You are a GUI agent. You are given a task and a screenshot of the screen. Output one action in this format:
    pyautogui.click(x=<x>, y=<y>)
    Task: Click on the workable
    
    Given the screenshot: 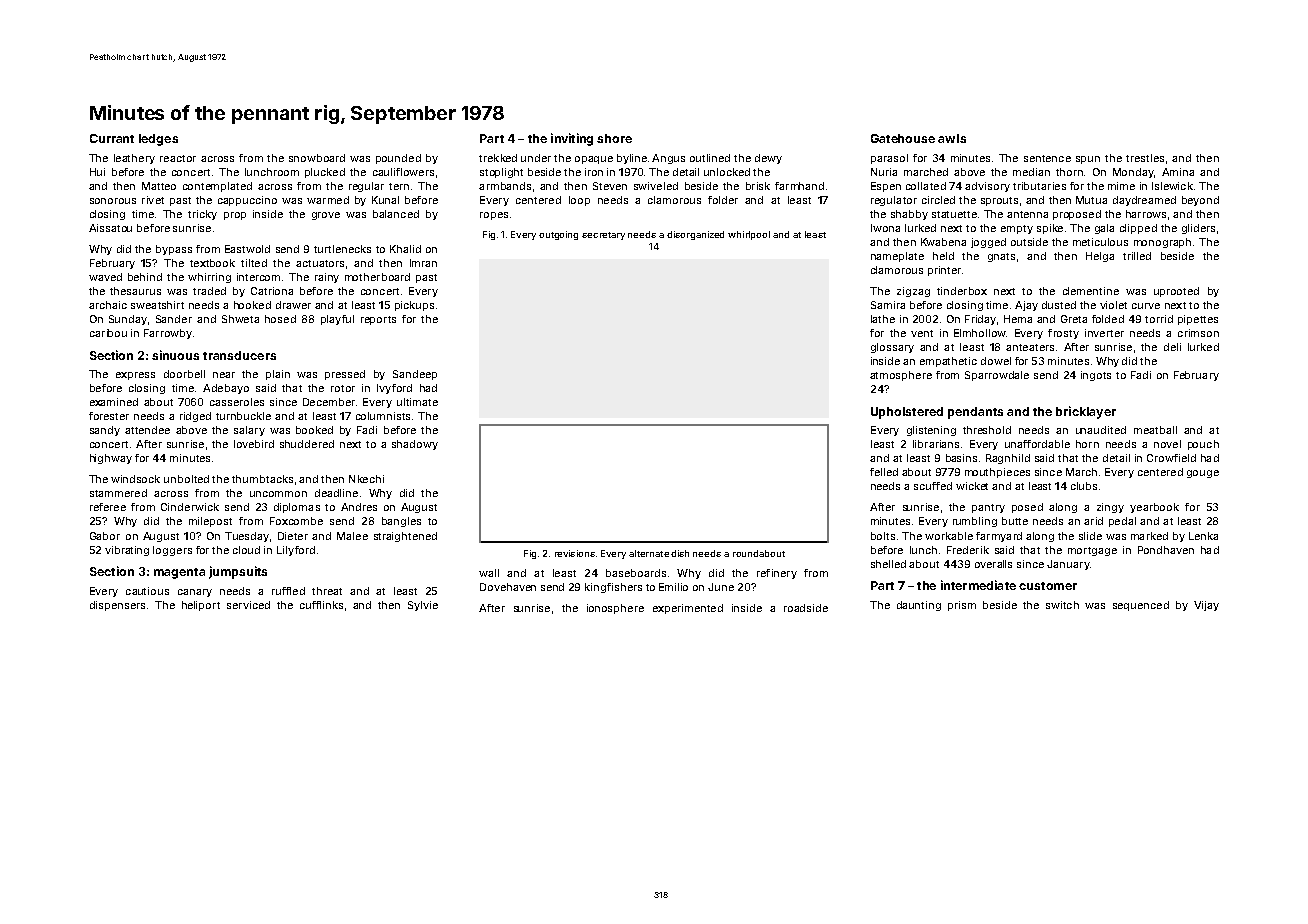 What is the action you would take?
    pyautogui.click(x=949, y=536)
